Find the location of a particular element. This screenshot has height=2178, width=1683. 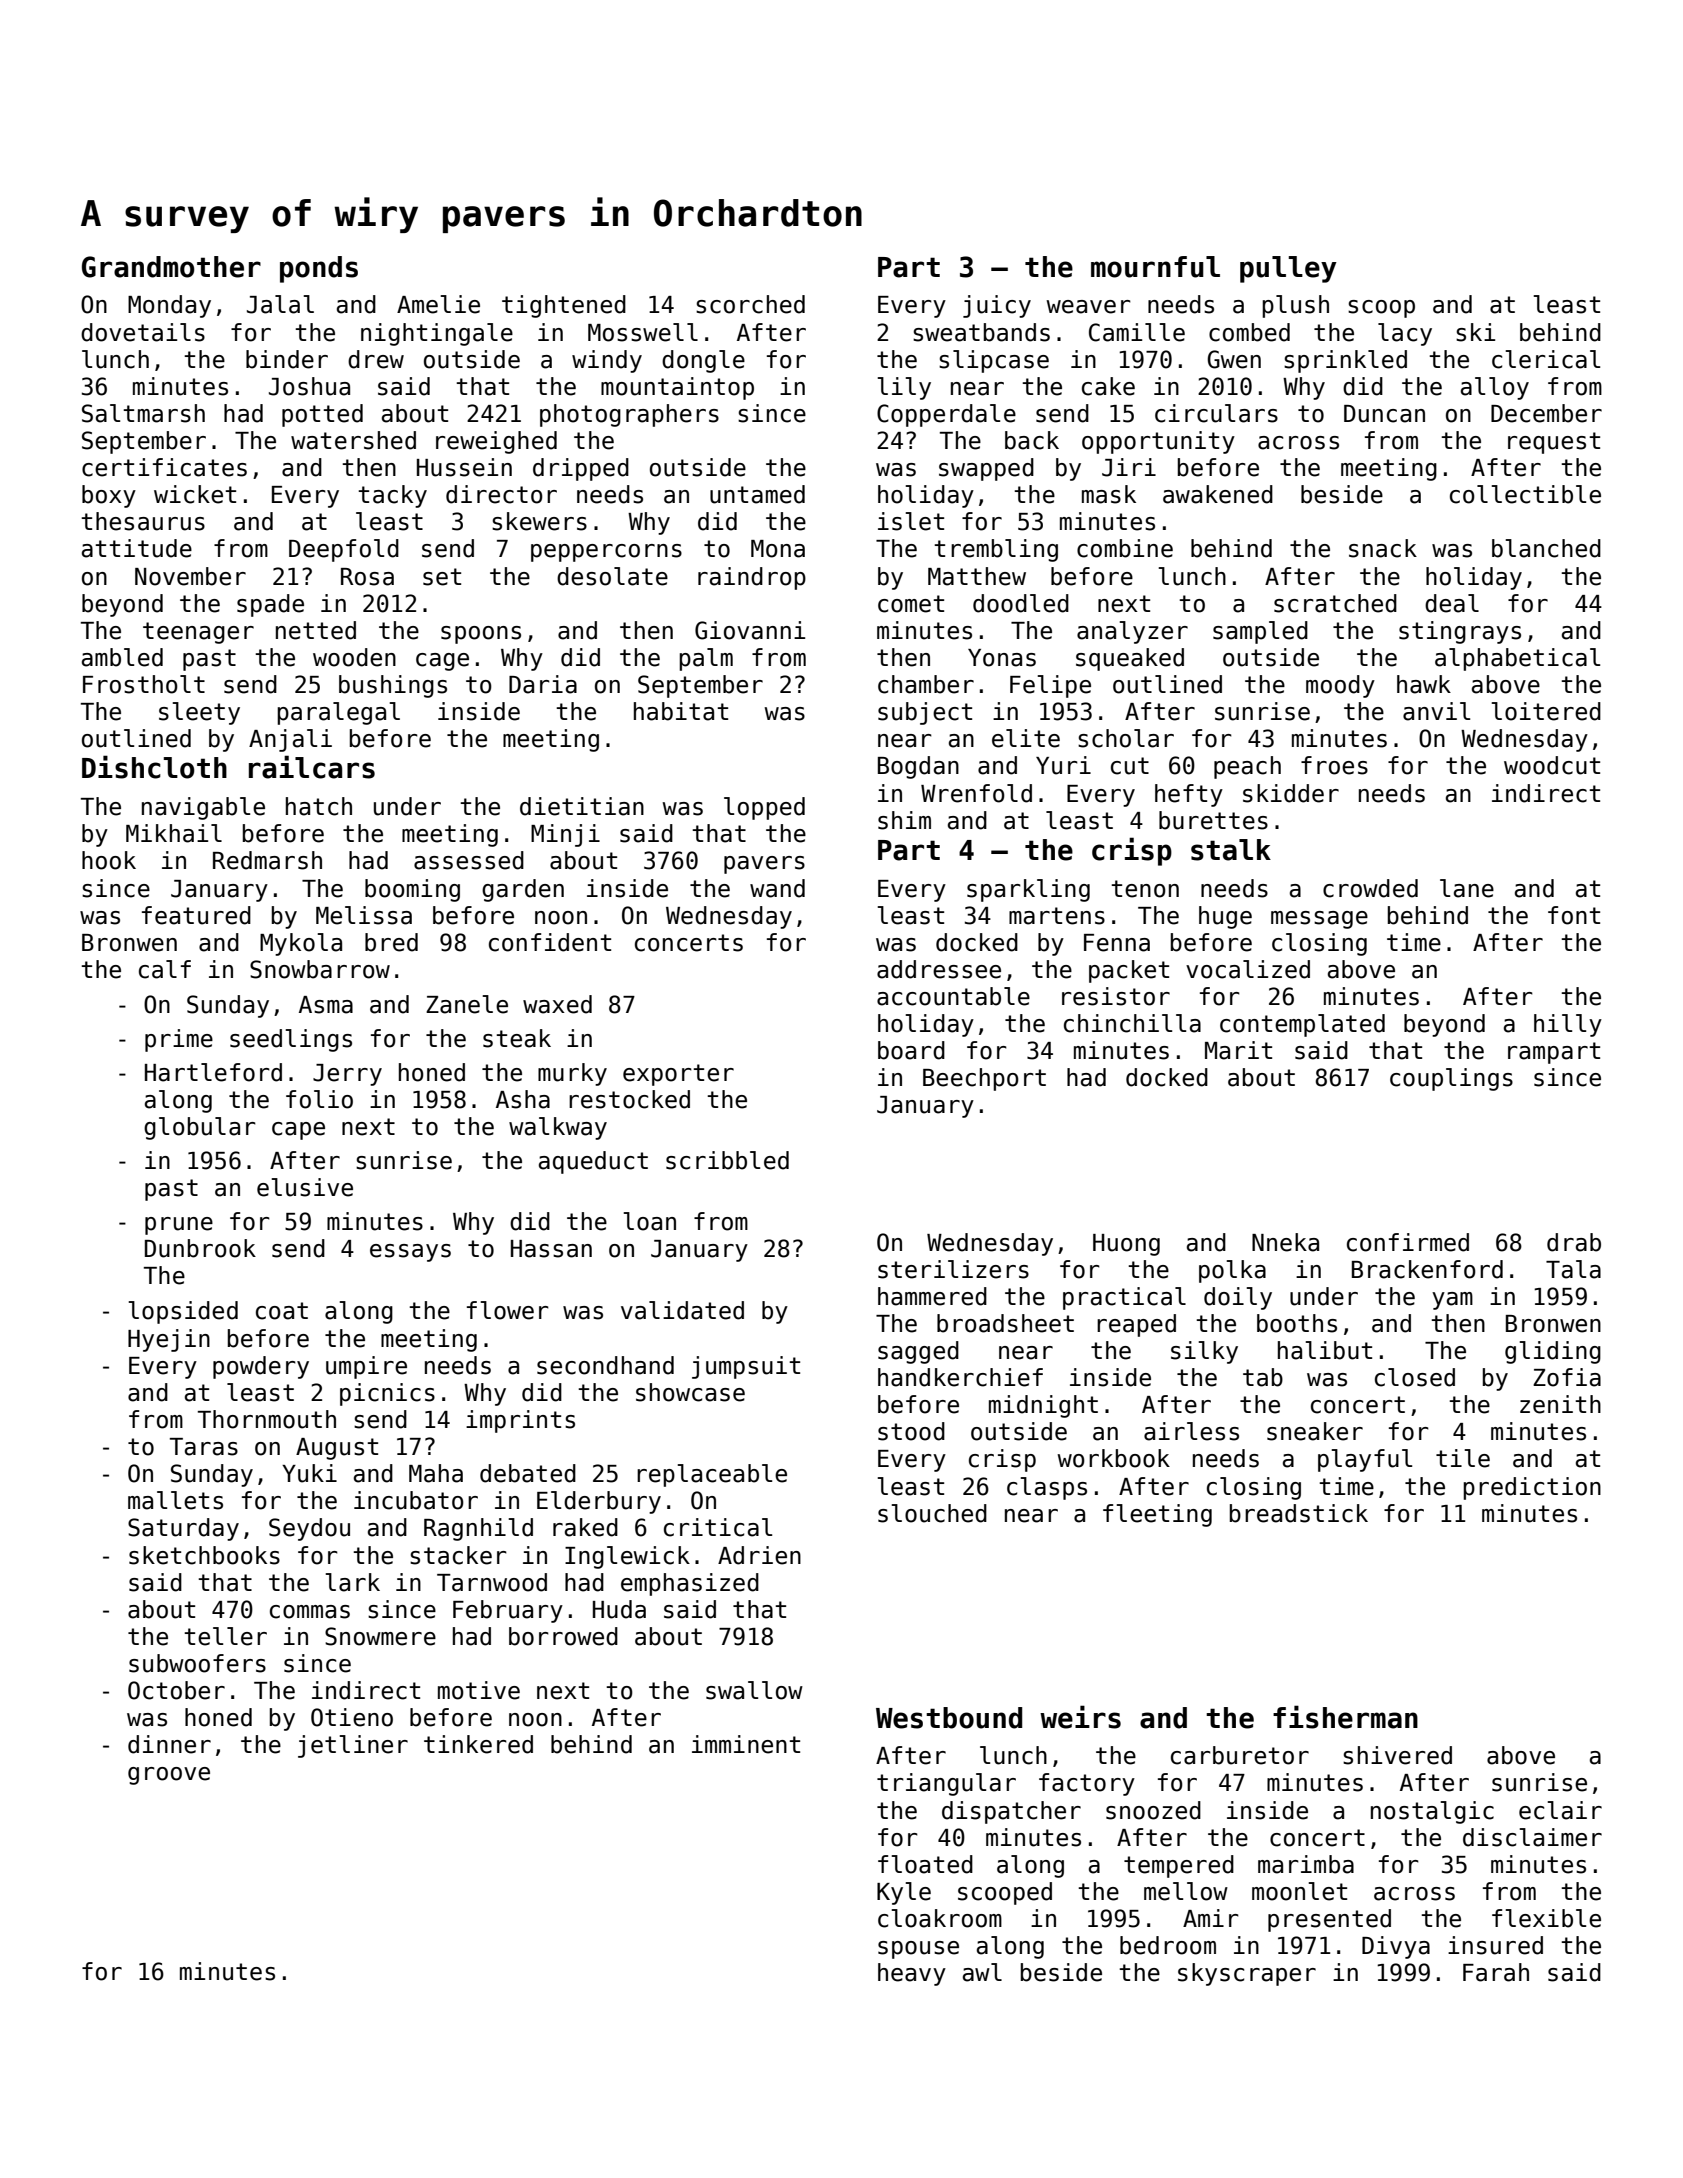

confirmed is located at coordinates (1408, 1242).
